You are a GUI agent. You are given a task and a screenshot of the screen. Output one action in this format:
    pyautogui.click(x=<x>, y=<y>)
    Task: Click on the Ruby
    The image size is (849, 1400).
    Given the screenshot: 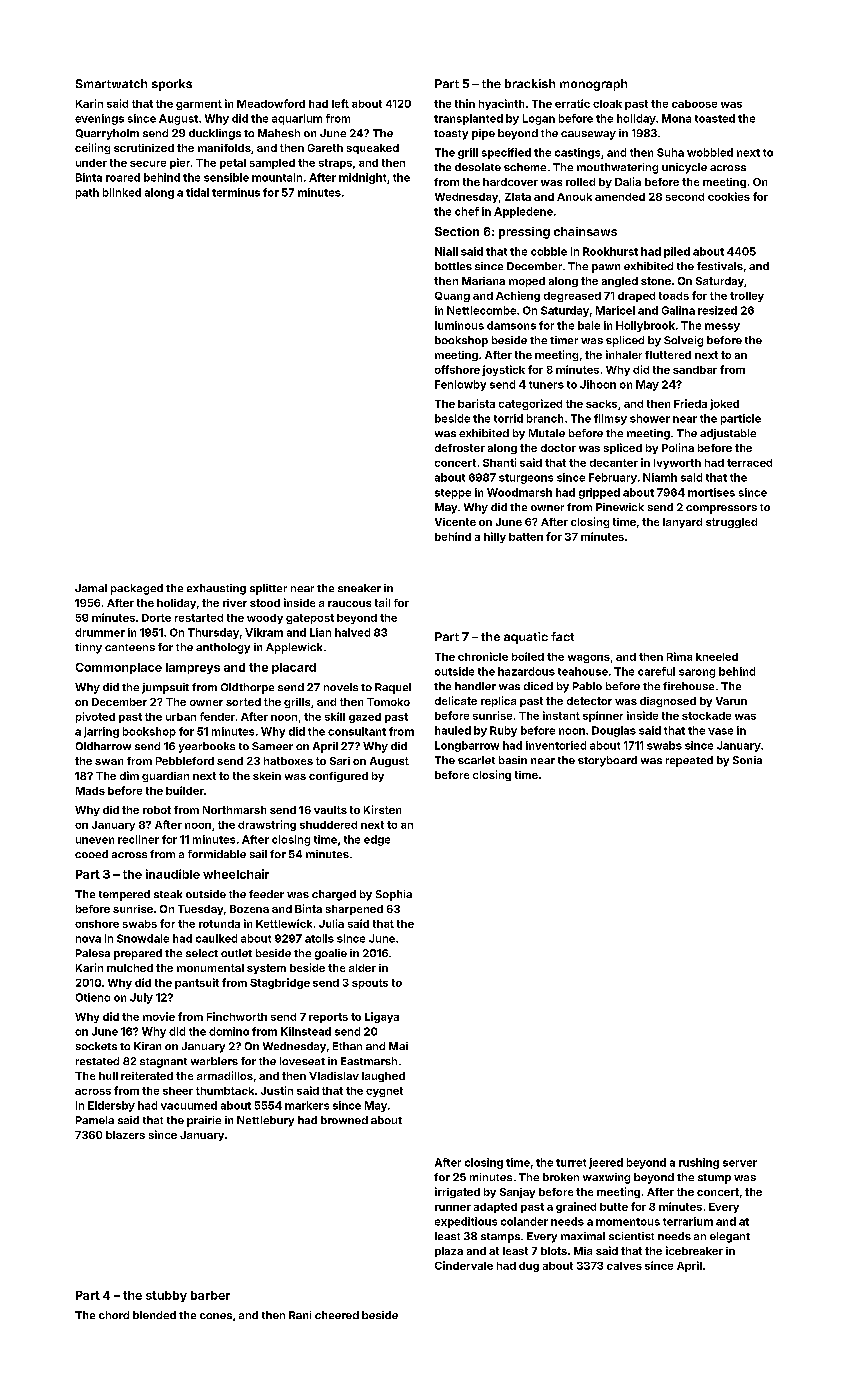 What is the action you would take?
    pyautogui.click(x=503, y=731)
